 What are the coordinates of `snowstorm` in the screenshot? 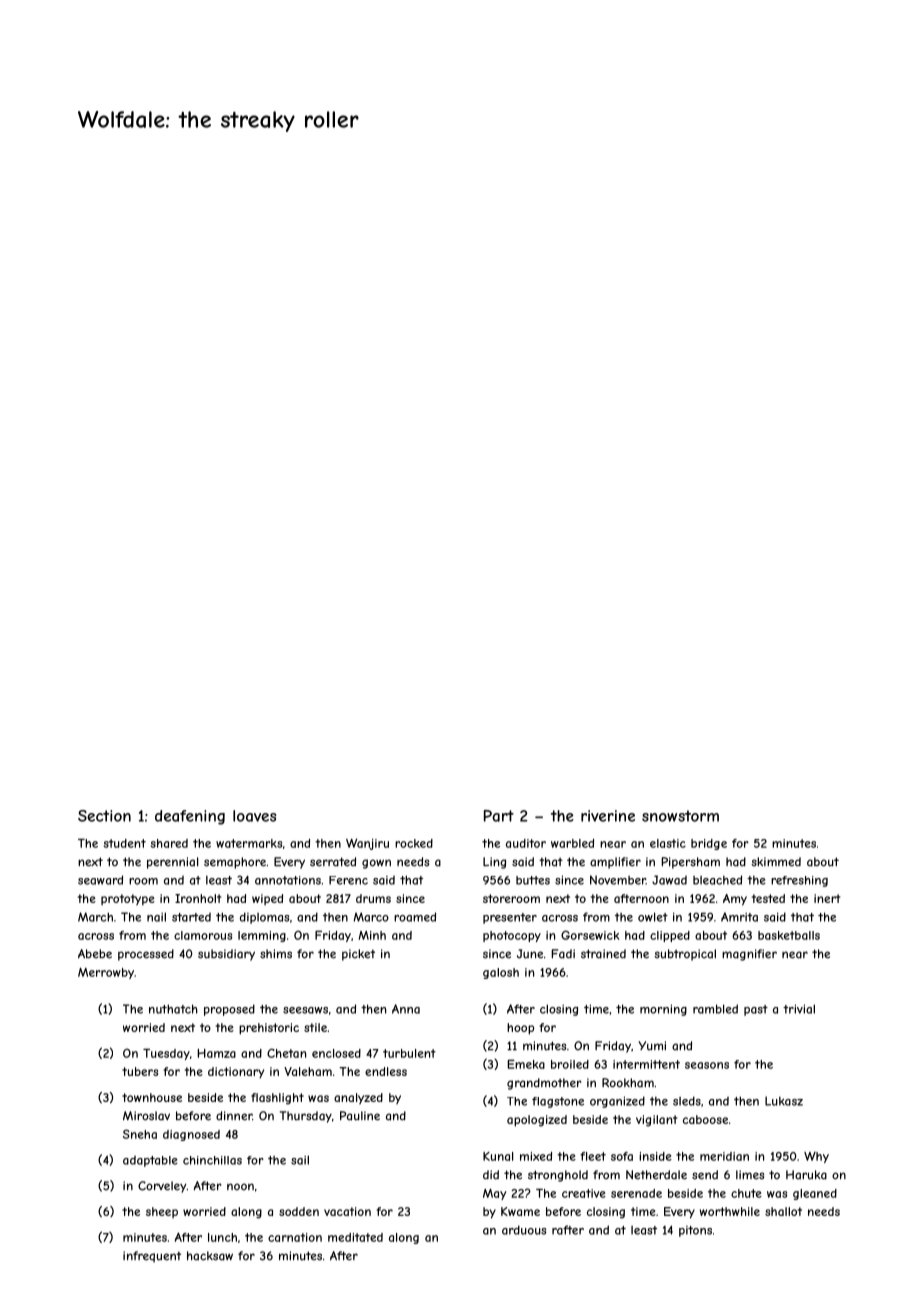 It's located at (680, 816).
